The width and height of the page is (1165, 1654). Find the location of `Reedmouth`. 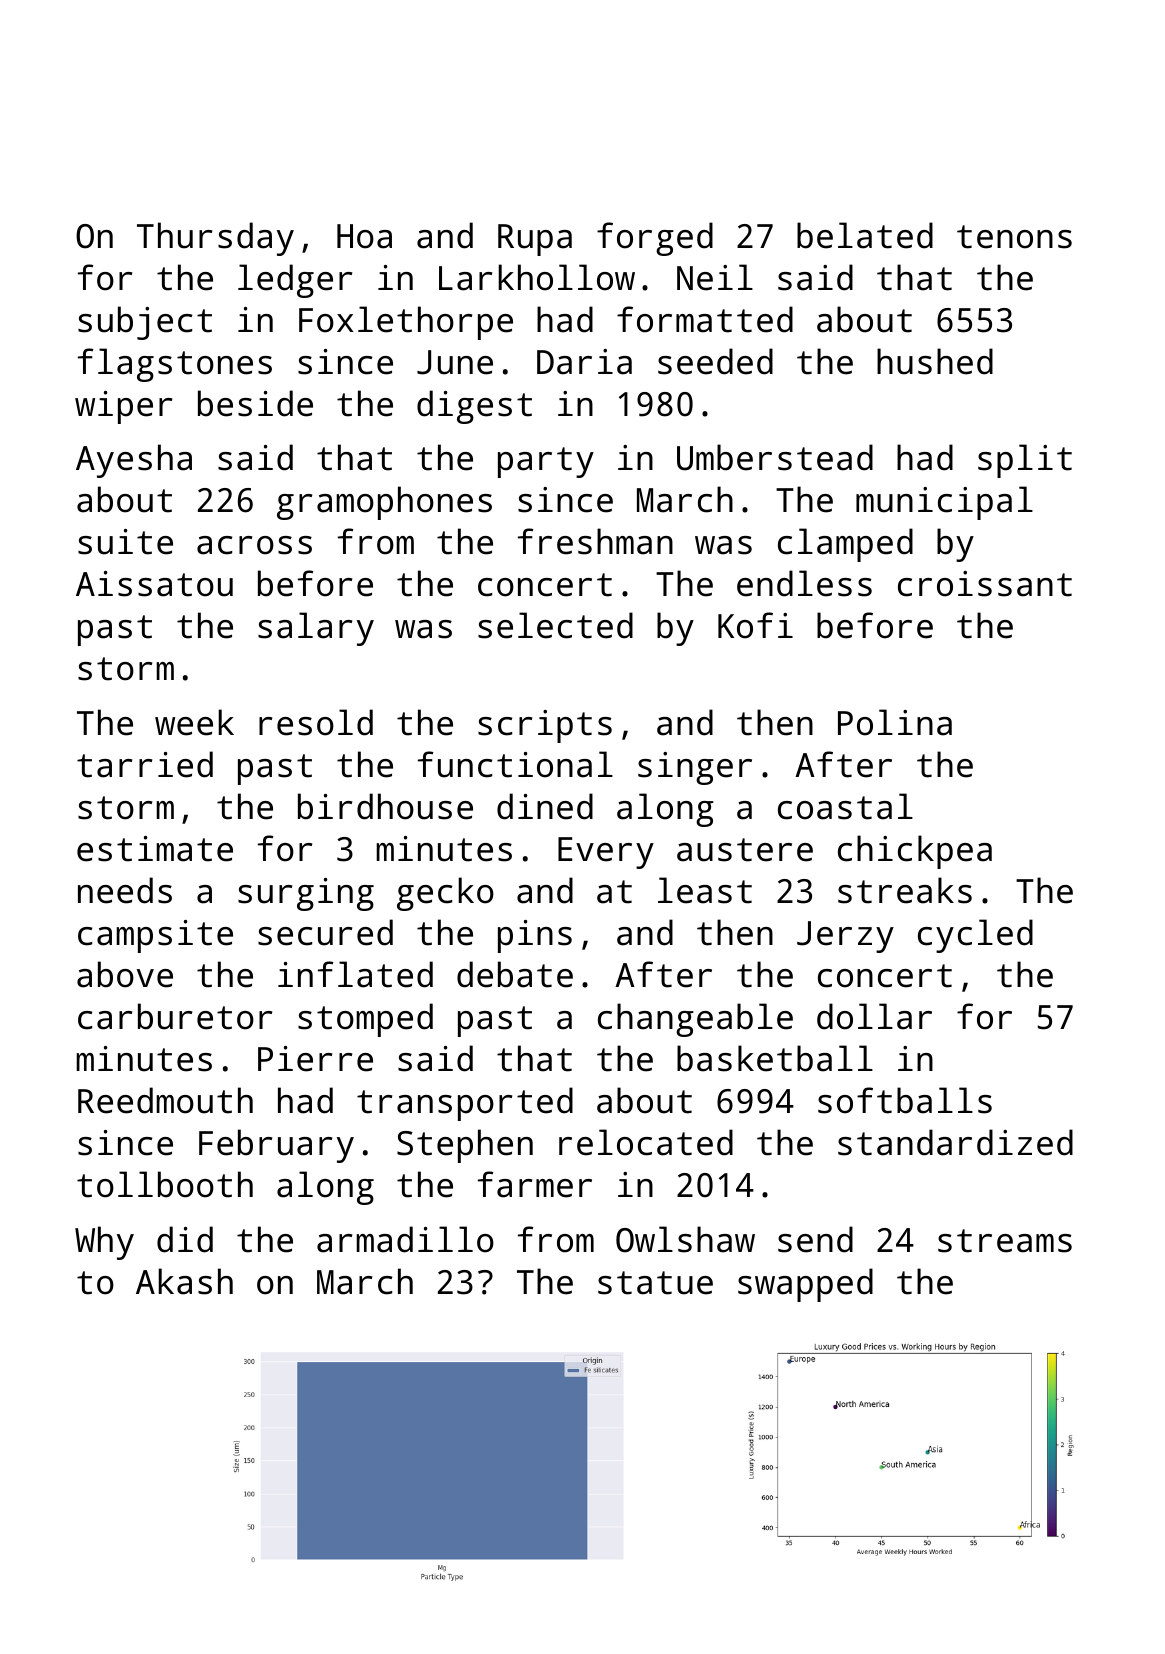

Reedmouth is located at coordinates (165, 1100).
